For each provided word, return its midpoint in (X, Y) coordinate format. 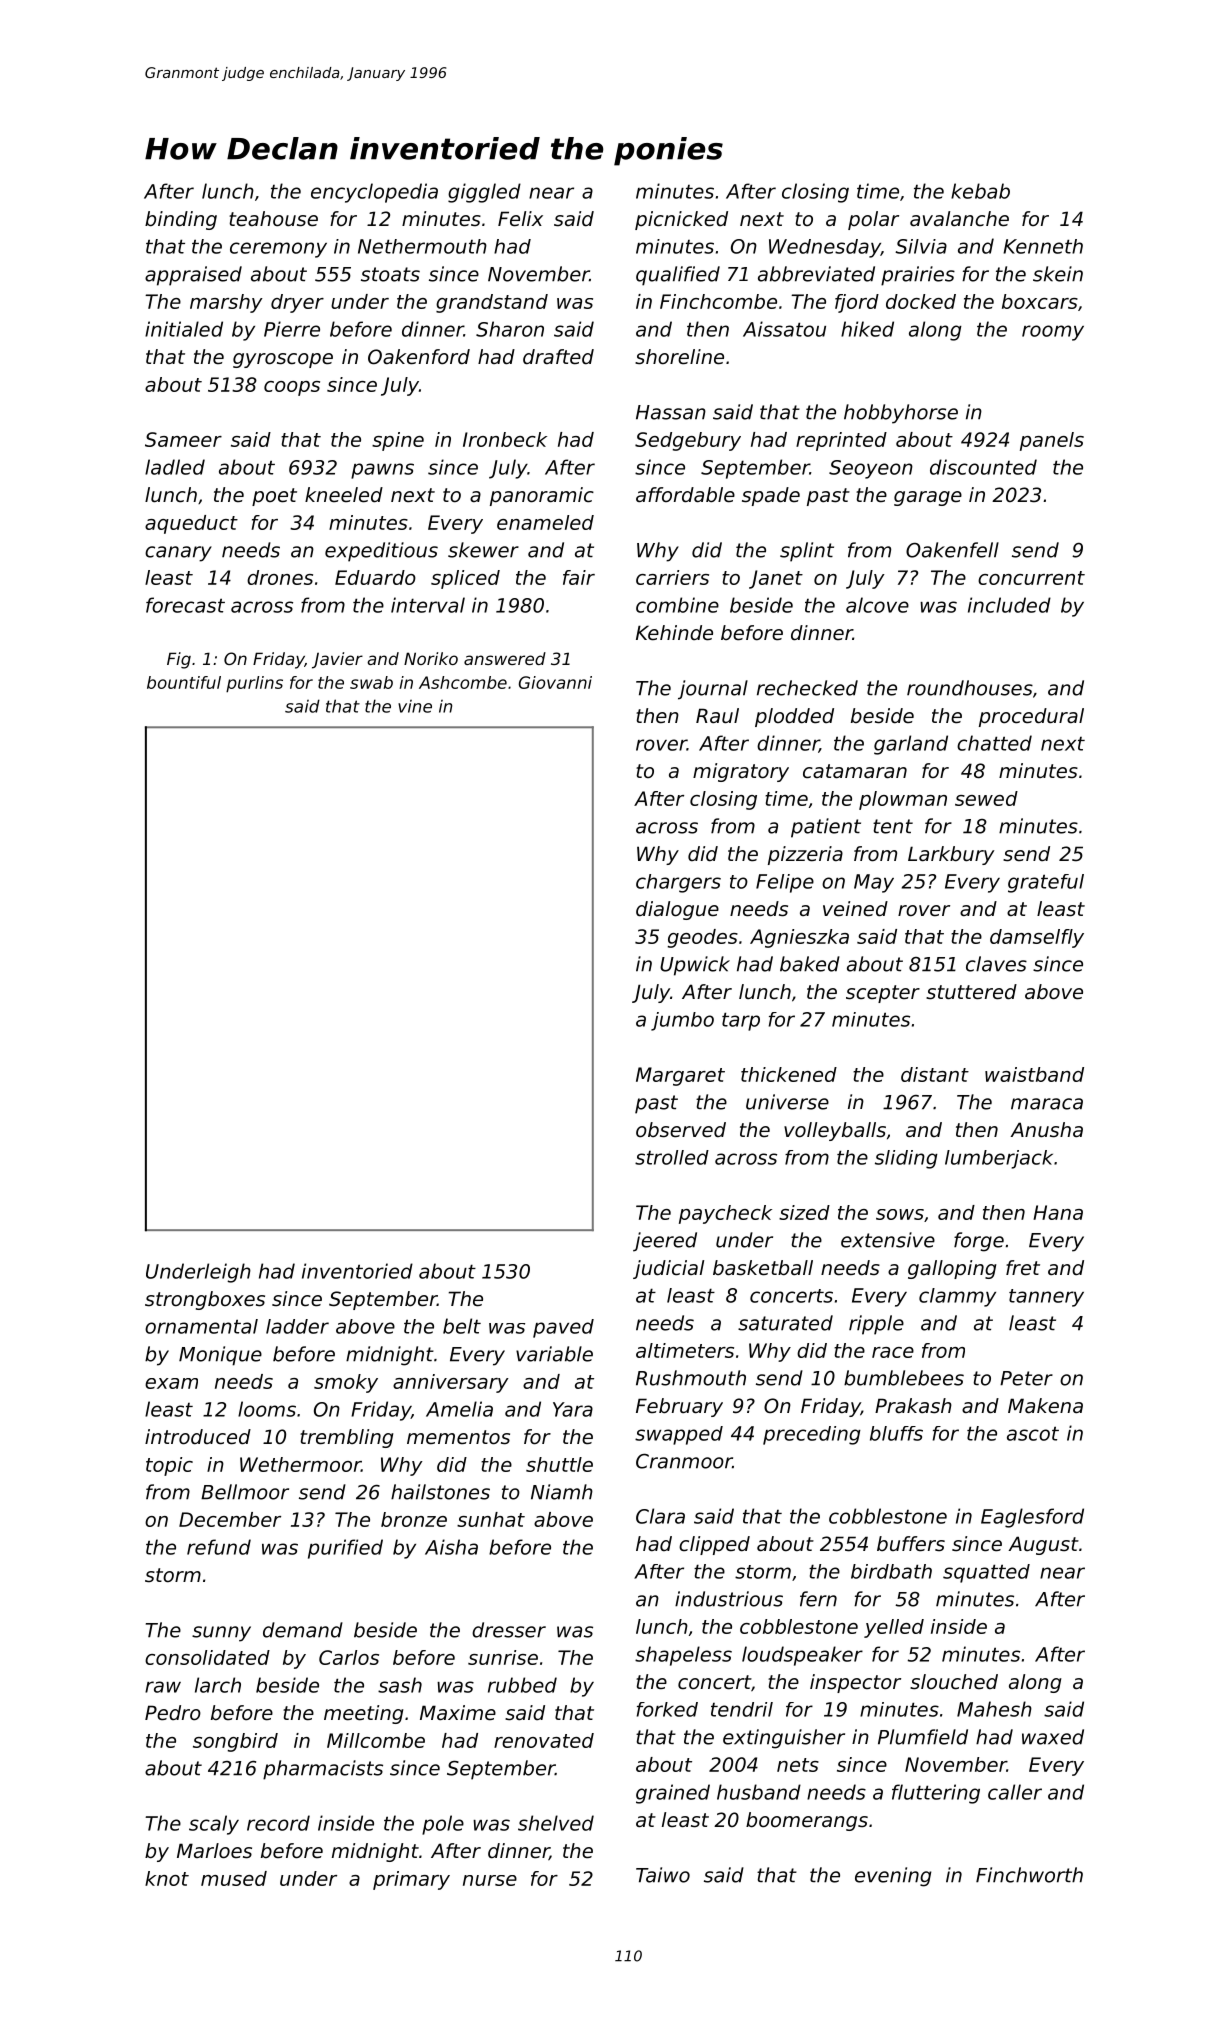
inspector (855, 1683)
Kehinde (674, 633)
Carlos (349, 1657)
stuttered (971, 992)
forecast (185, 605)
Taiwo (663, 1875)
